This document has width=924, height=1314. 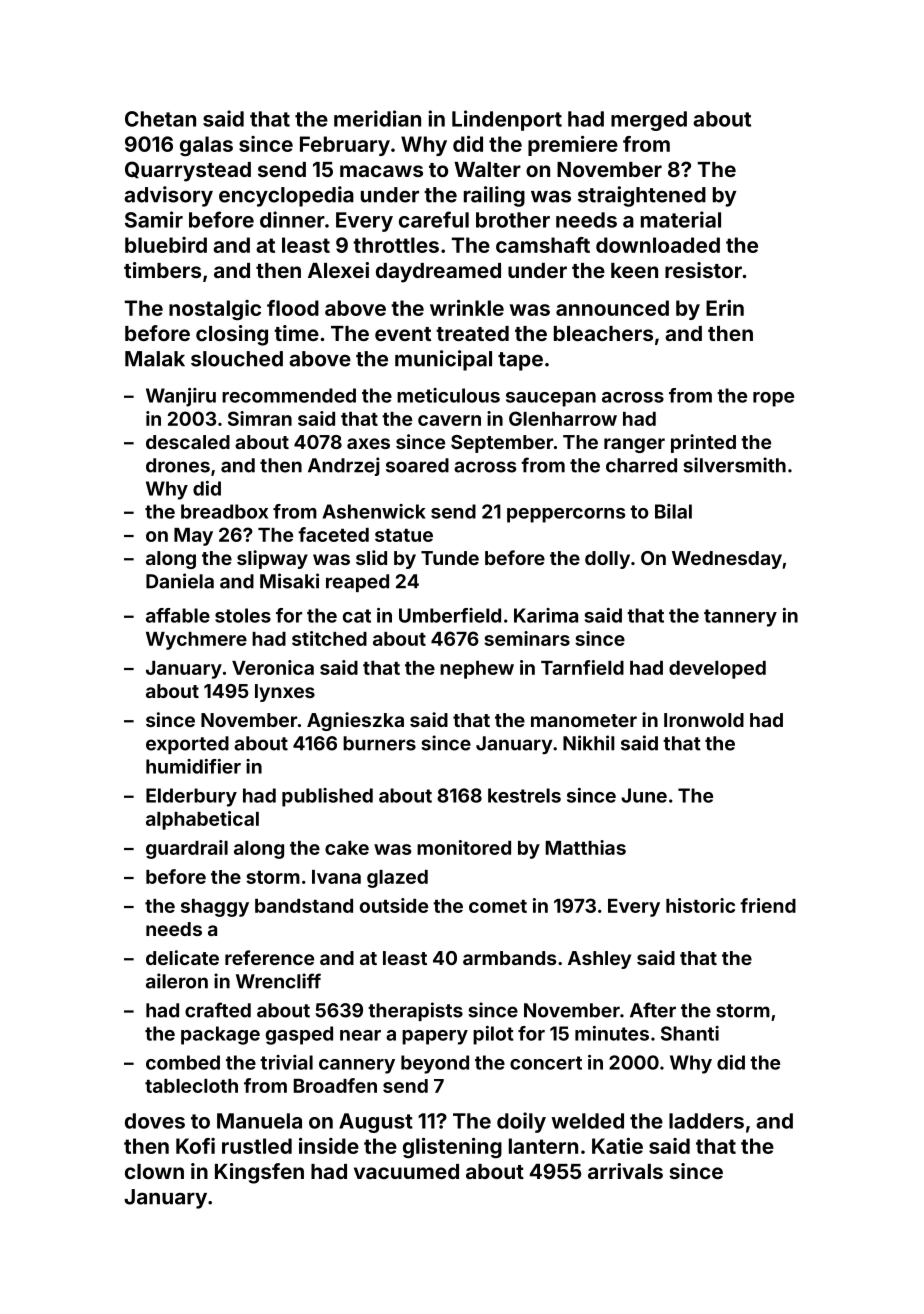 What do you see at coordinates (327, 797) in the document?
I see `published` at bounding box center [327, 797].
